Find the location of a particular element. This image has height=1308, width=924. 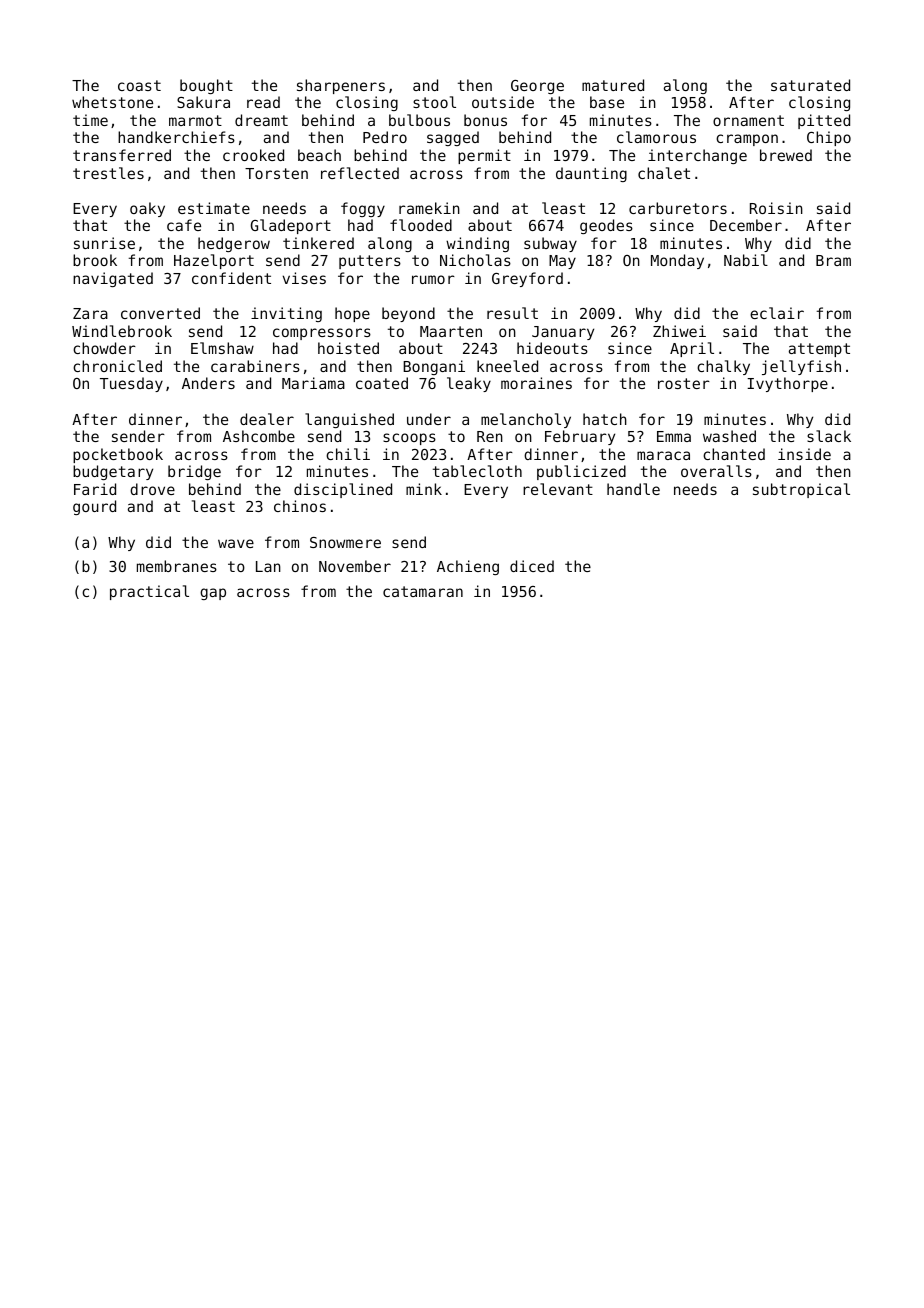

Zhiwei is located at coordinates (679, 331).
